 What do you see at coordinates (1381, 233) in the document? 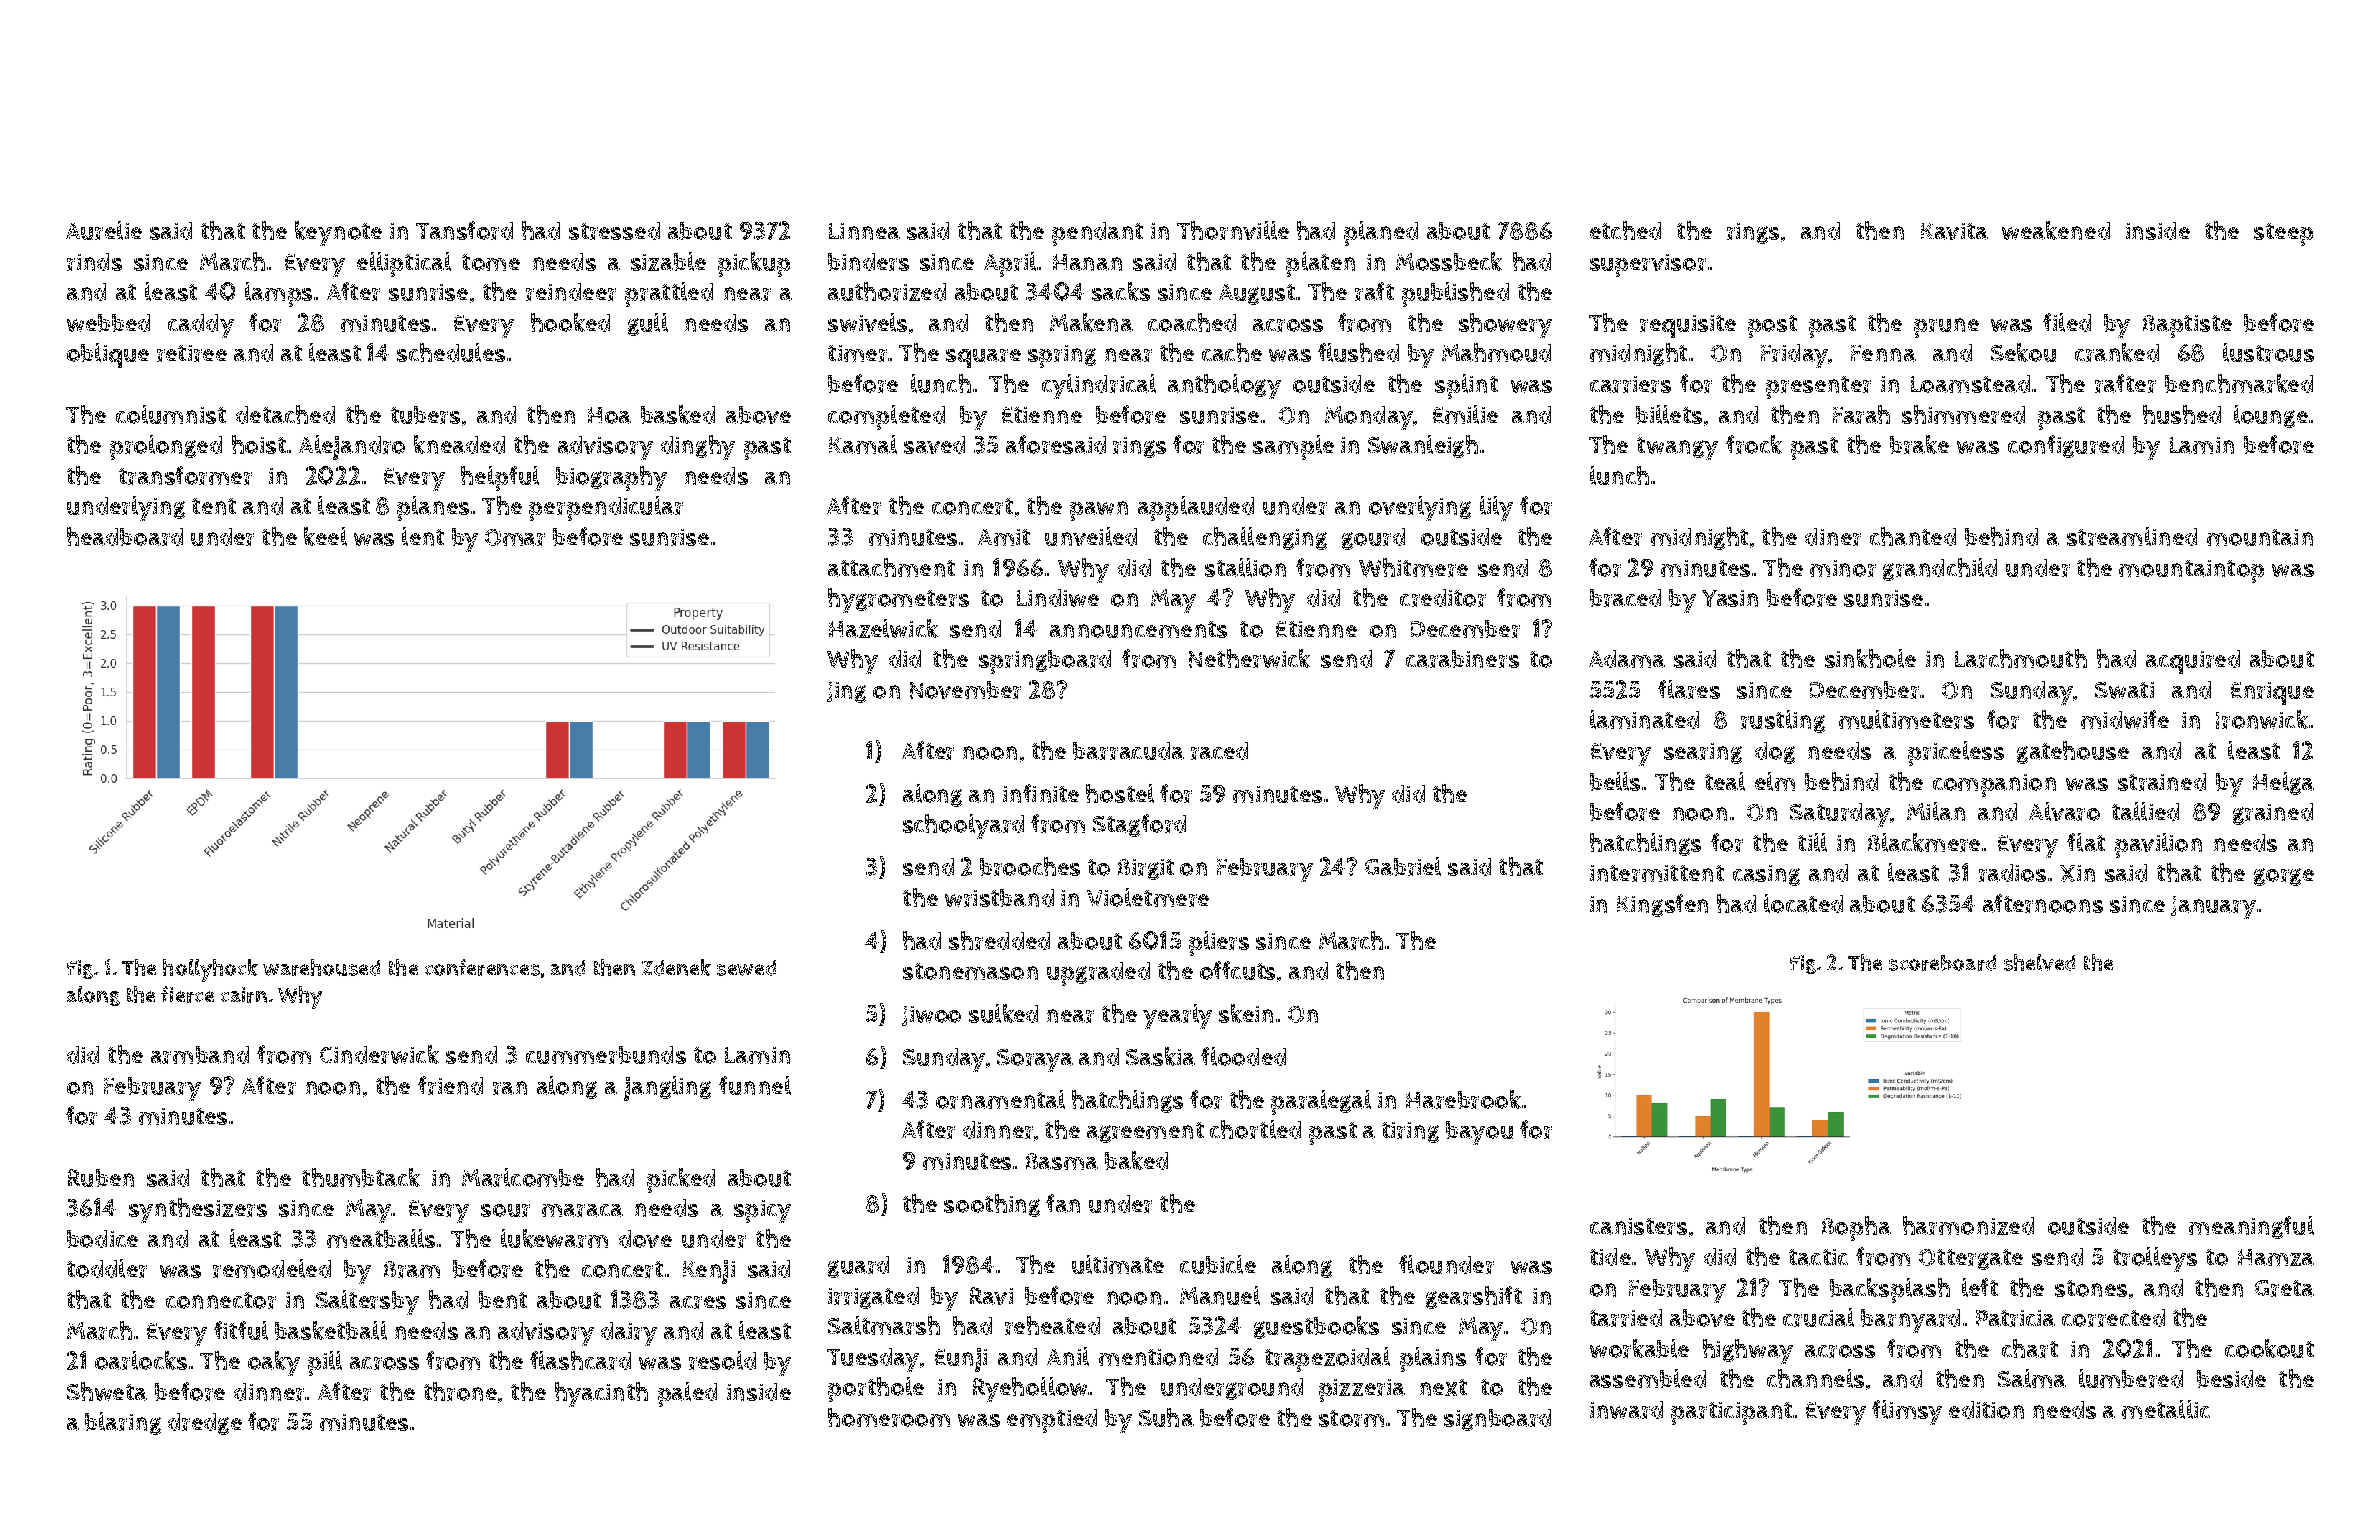
I see `planed` at bounding box center [1381, 233].
